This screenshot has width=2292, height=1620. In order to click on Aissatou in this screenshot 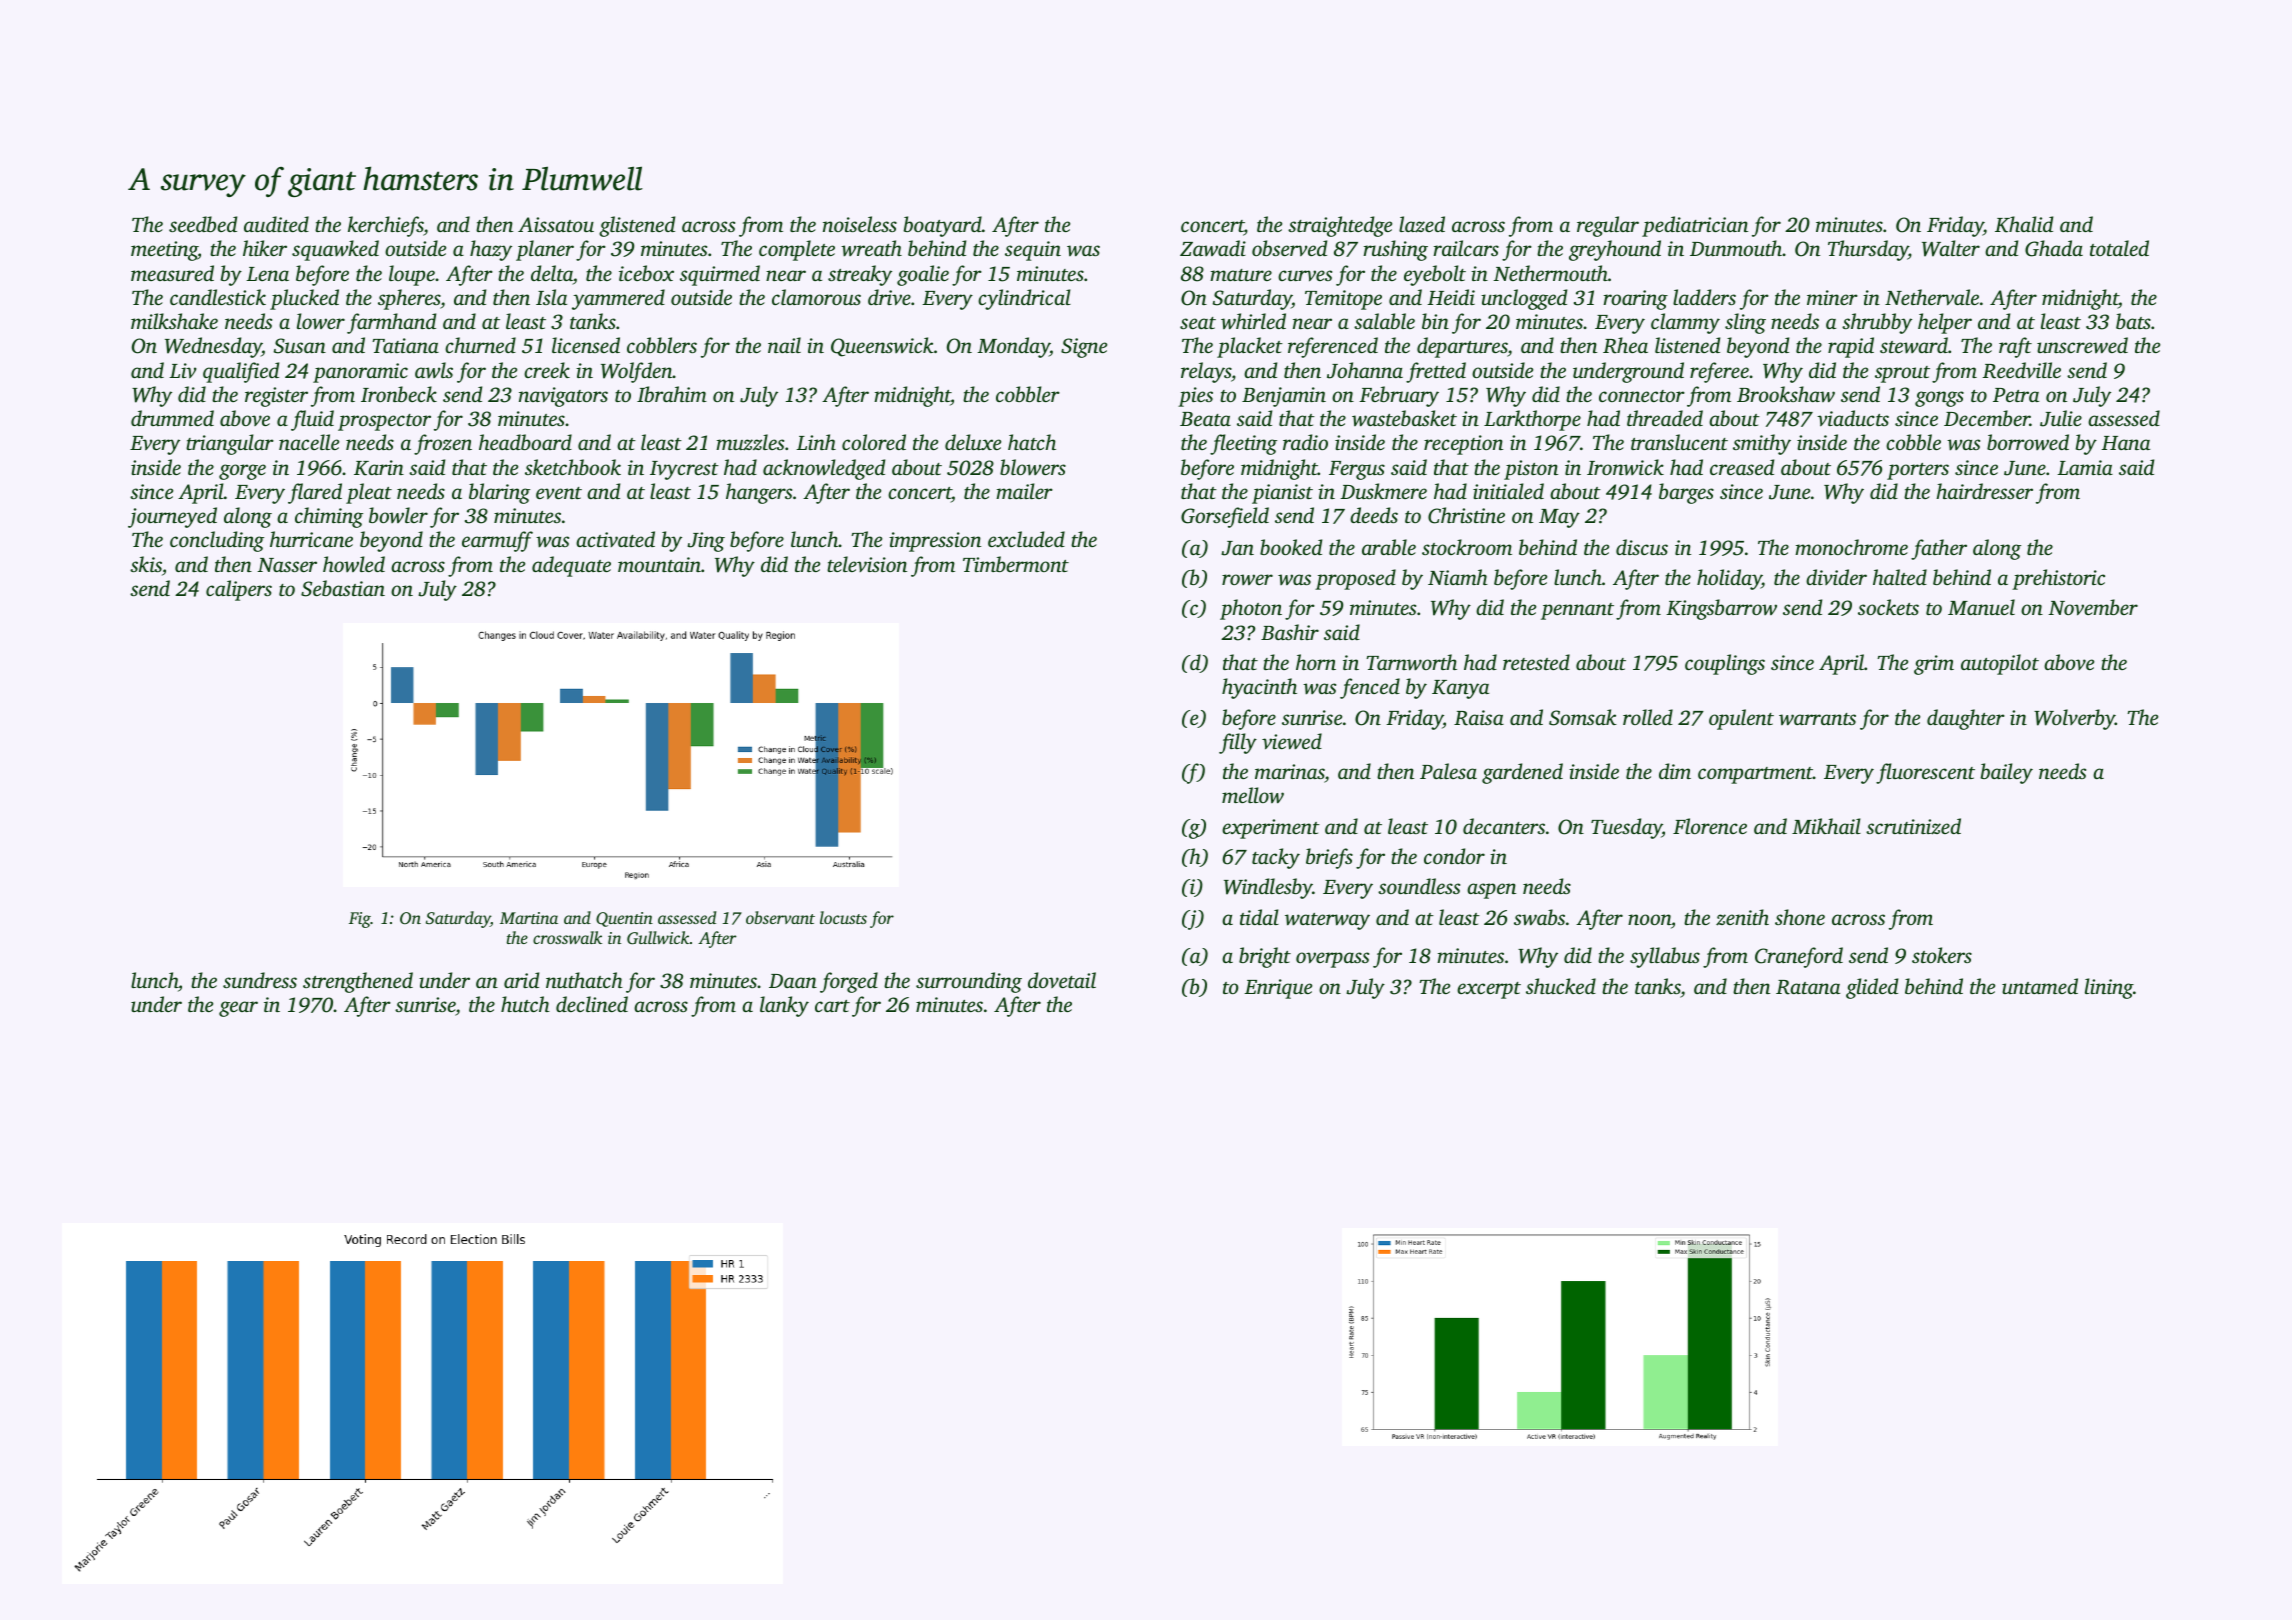, I will do `click(556, 224)`.
